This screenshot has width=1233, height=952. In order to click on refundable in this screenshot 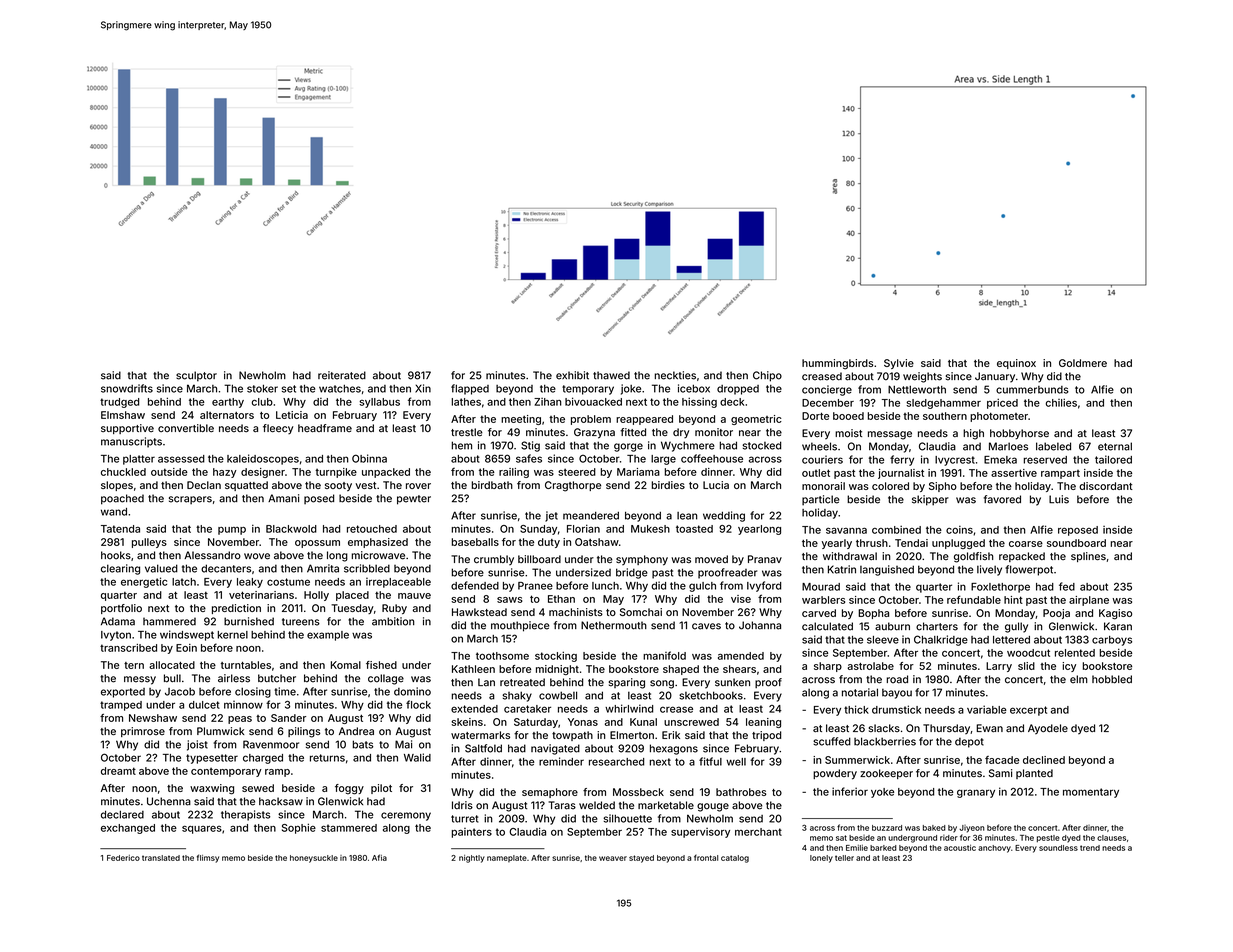, I will do `click(974, 599)`.
